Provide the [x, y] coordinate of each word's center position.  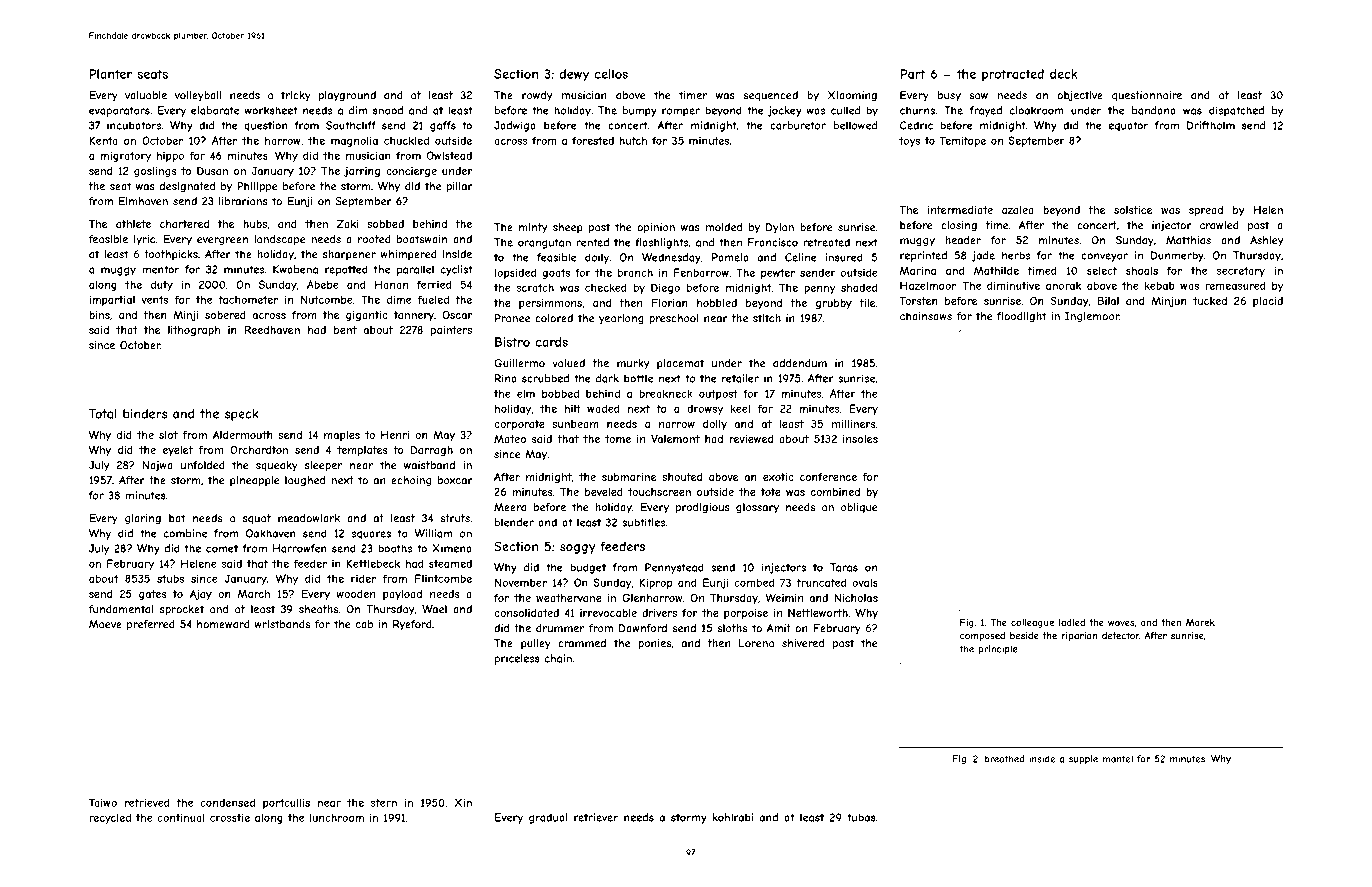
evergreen [222, 241]
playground [347, 96]
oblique [859, 508]
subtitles [643, 522]
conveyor [1104, 257]
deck [1064, 74]
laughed [305, 481]
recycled [110, 818]
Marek [1200, 622]
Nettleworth [818, 613]
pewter [778, 274]
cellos [611, 74]
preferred [151, 625]
